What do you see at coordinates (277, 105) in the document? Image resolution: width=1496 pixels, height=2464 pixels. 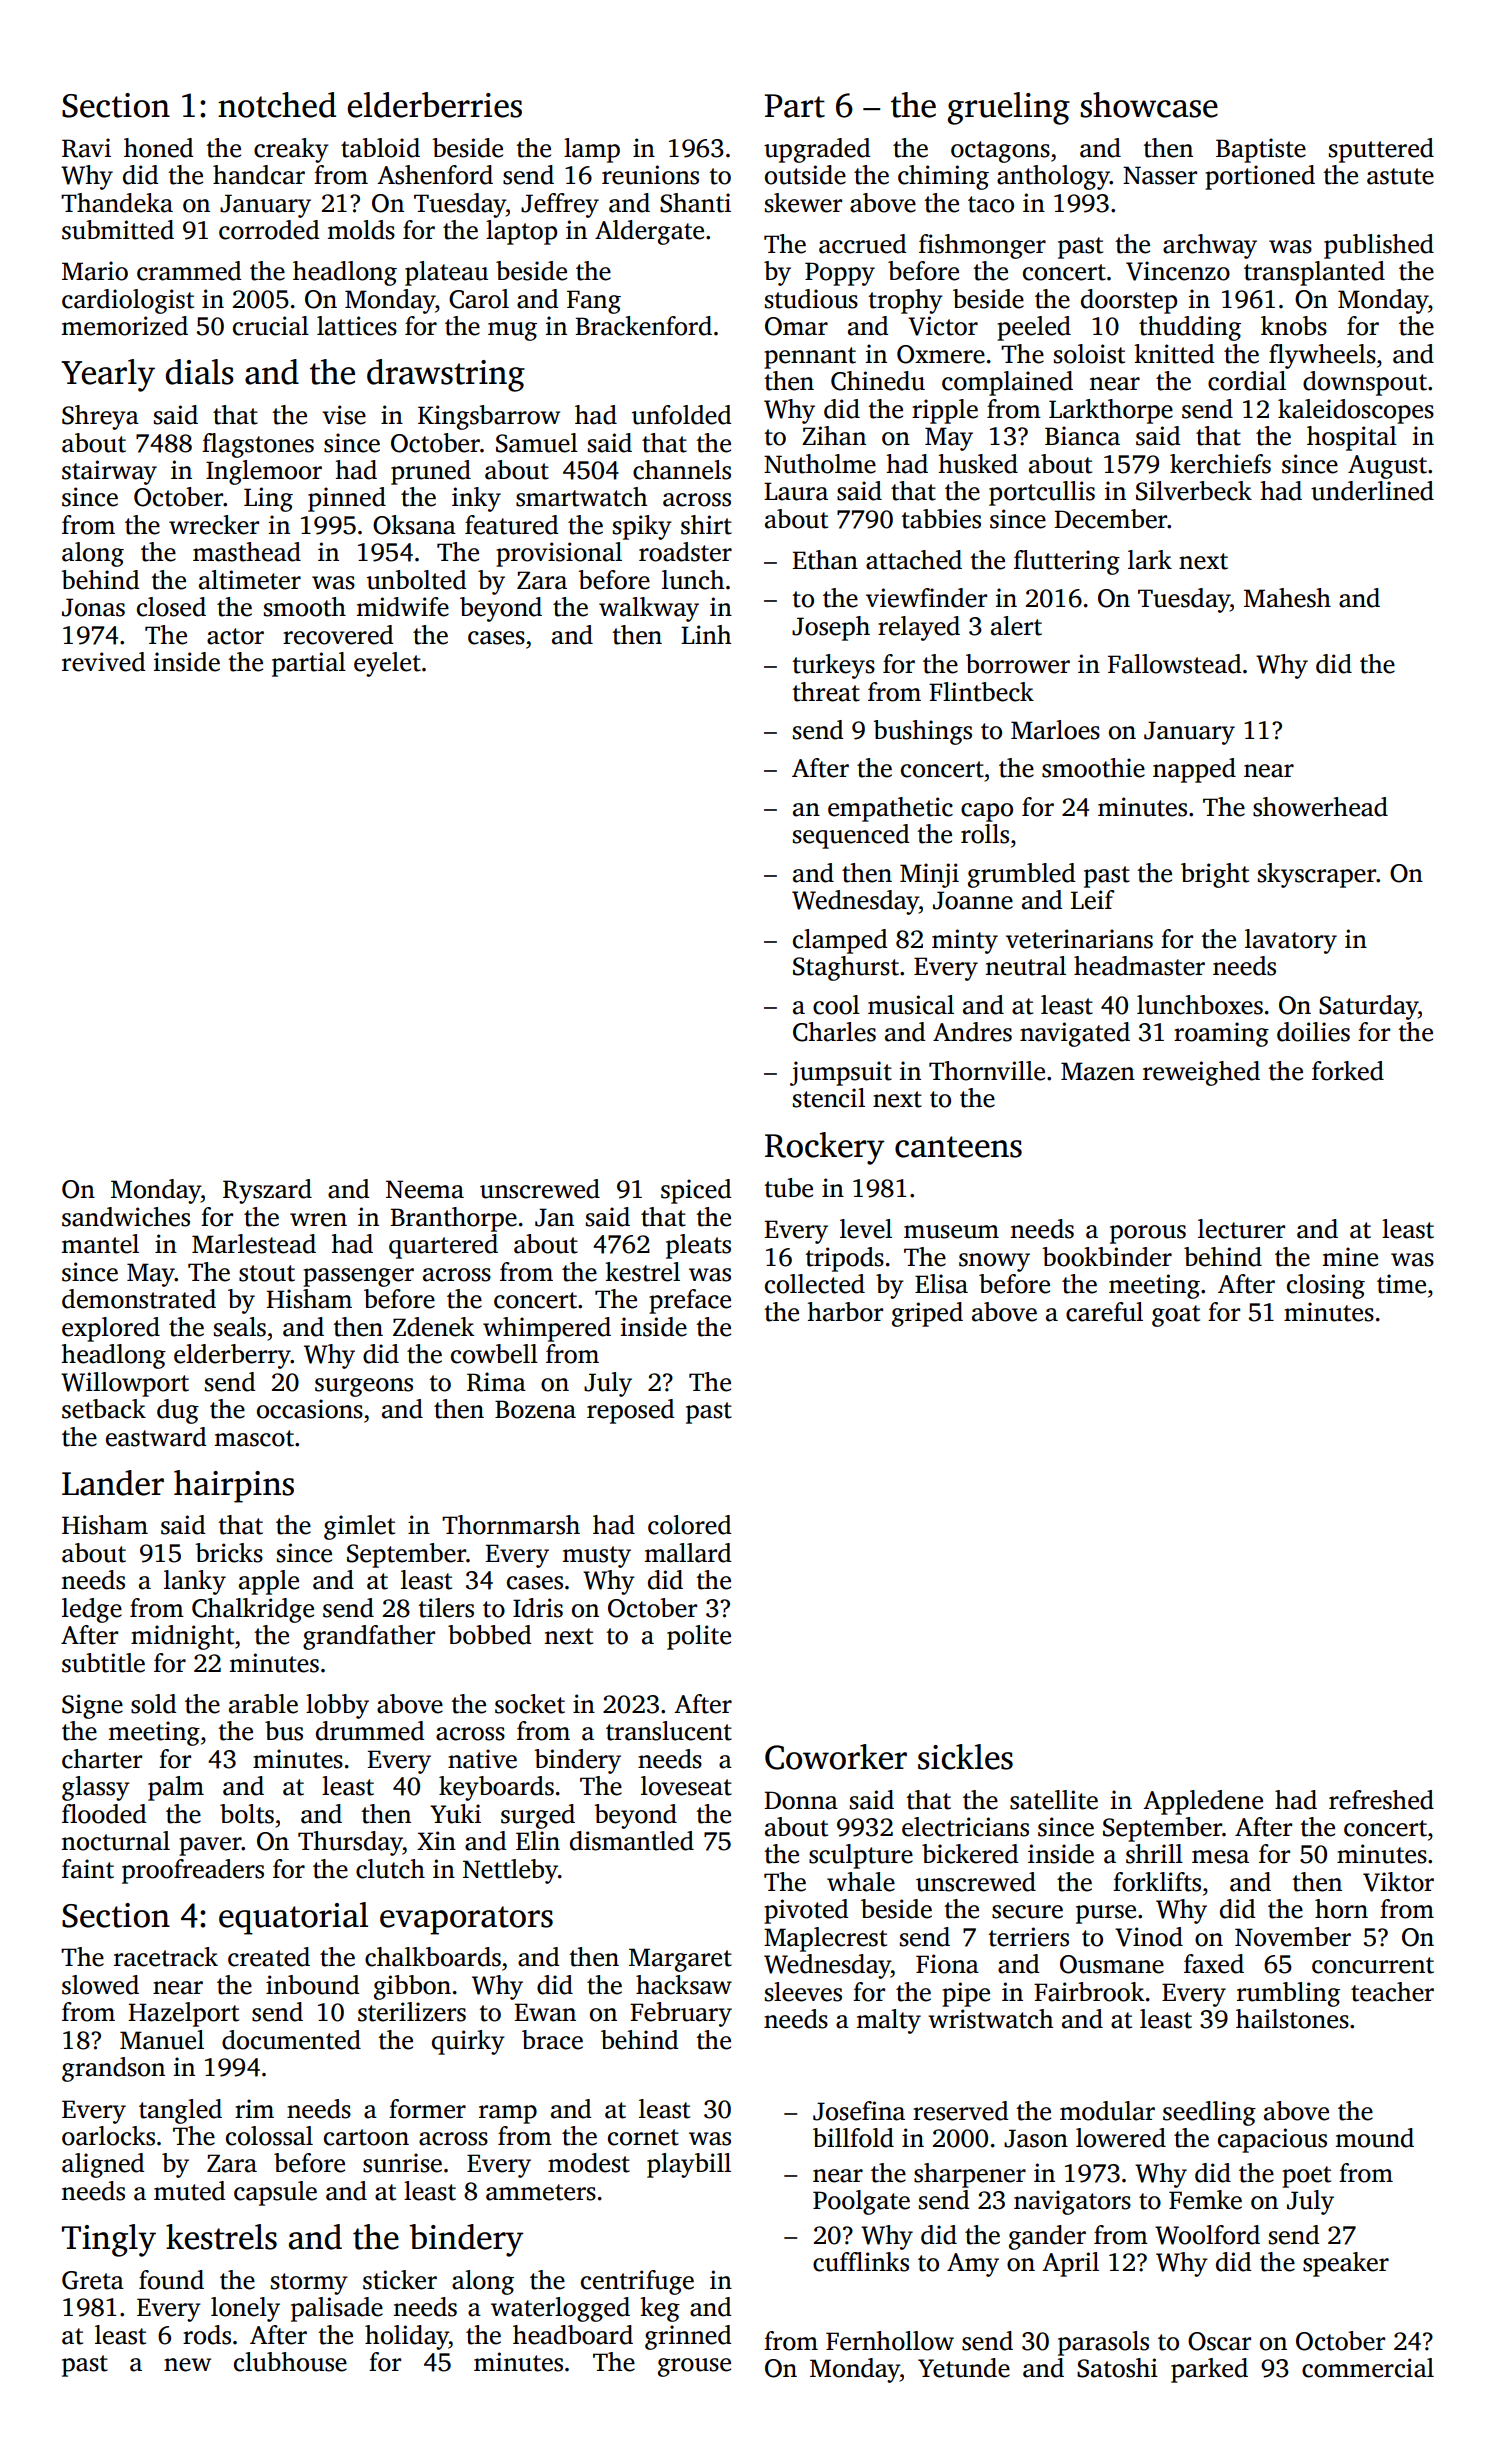 I see `notched` at bounding box center [277, 105].
